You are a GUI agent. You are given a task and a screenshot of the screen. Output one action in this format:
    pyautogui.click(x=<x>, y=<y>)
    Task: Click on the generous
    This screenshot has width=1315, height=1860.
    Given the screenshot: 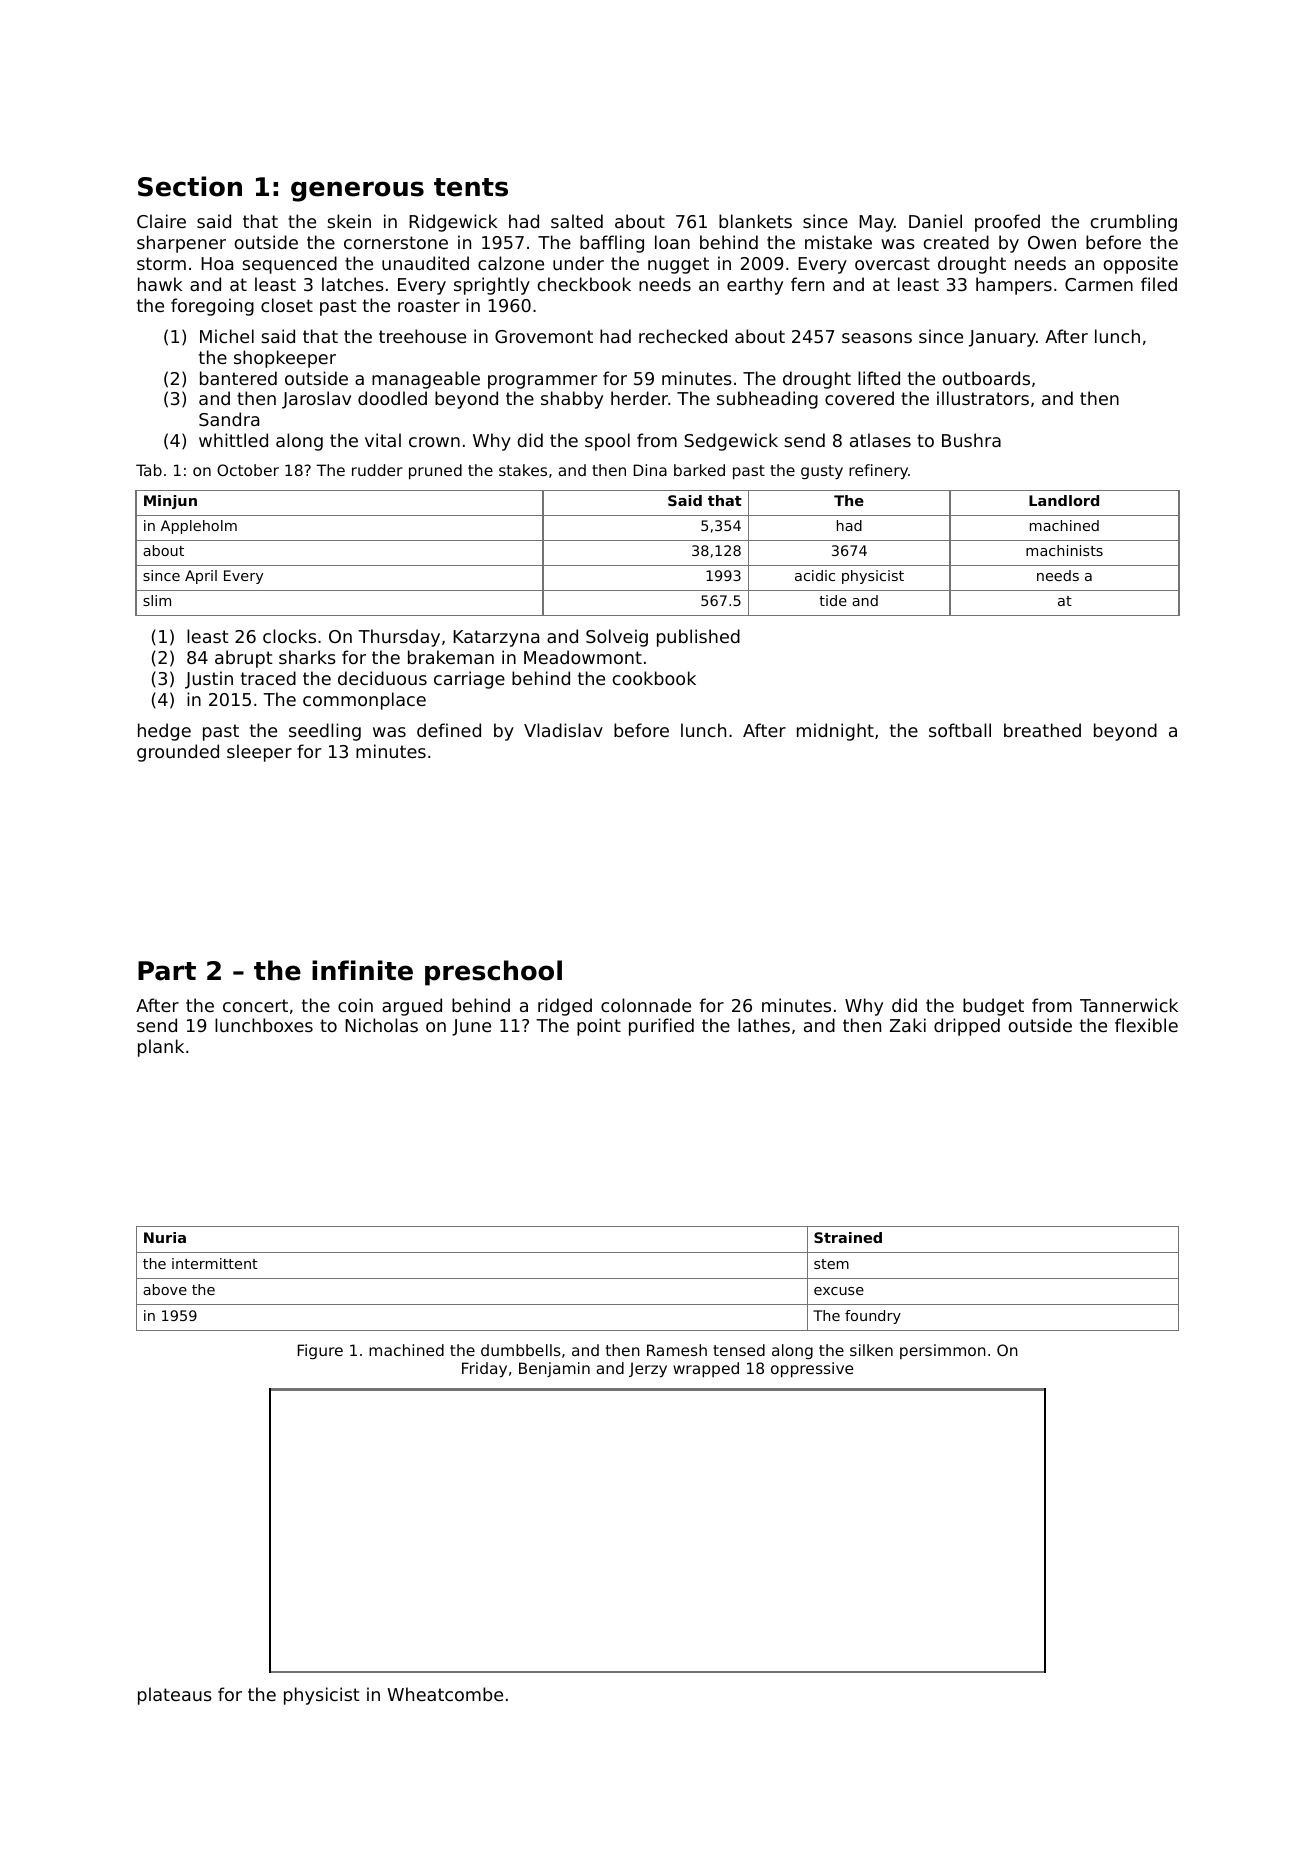 What is the action you would take?
    pyautogui.click(x=357, y=191)
